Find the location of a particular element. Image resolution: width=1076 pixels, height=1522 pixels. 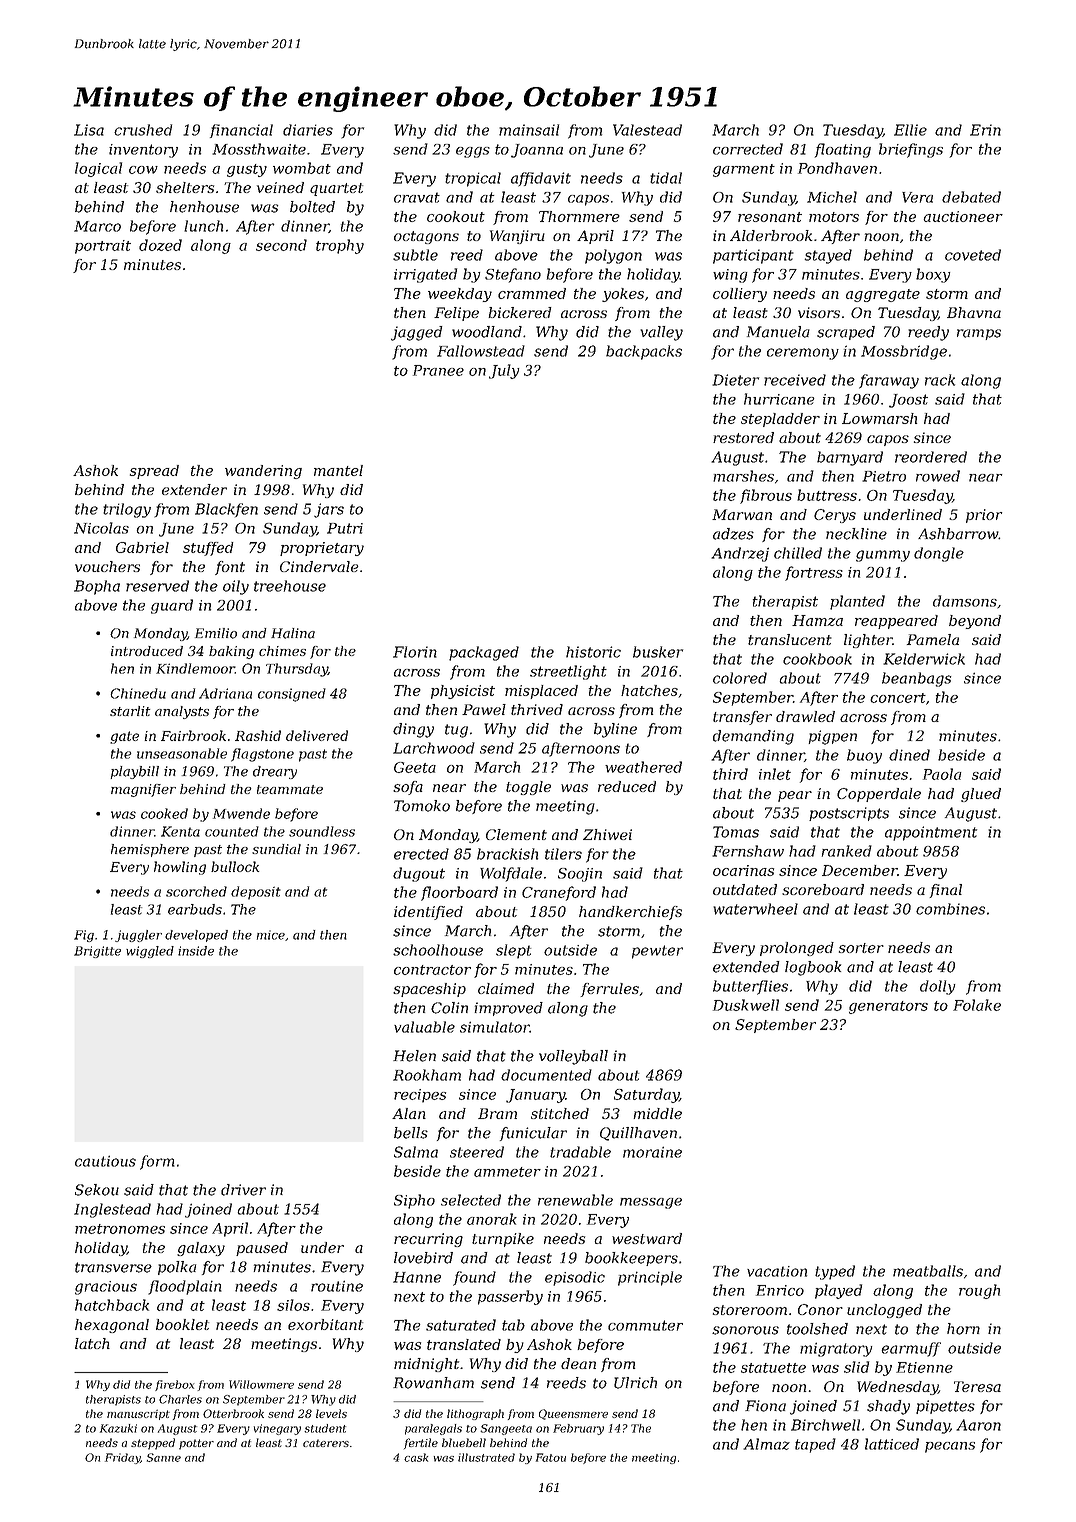

reordered is located at coordinates (931, 457).
